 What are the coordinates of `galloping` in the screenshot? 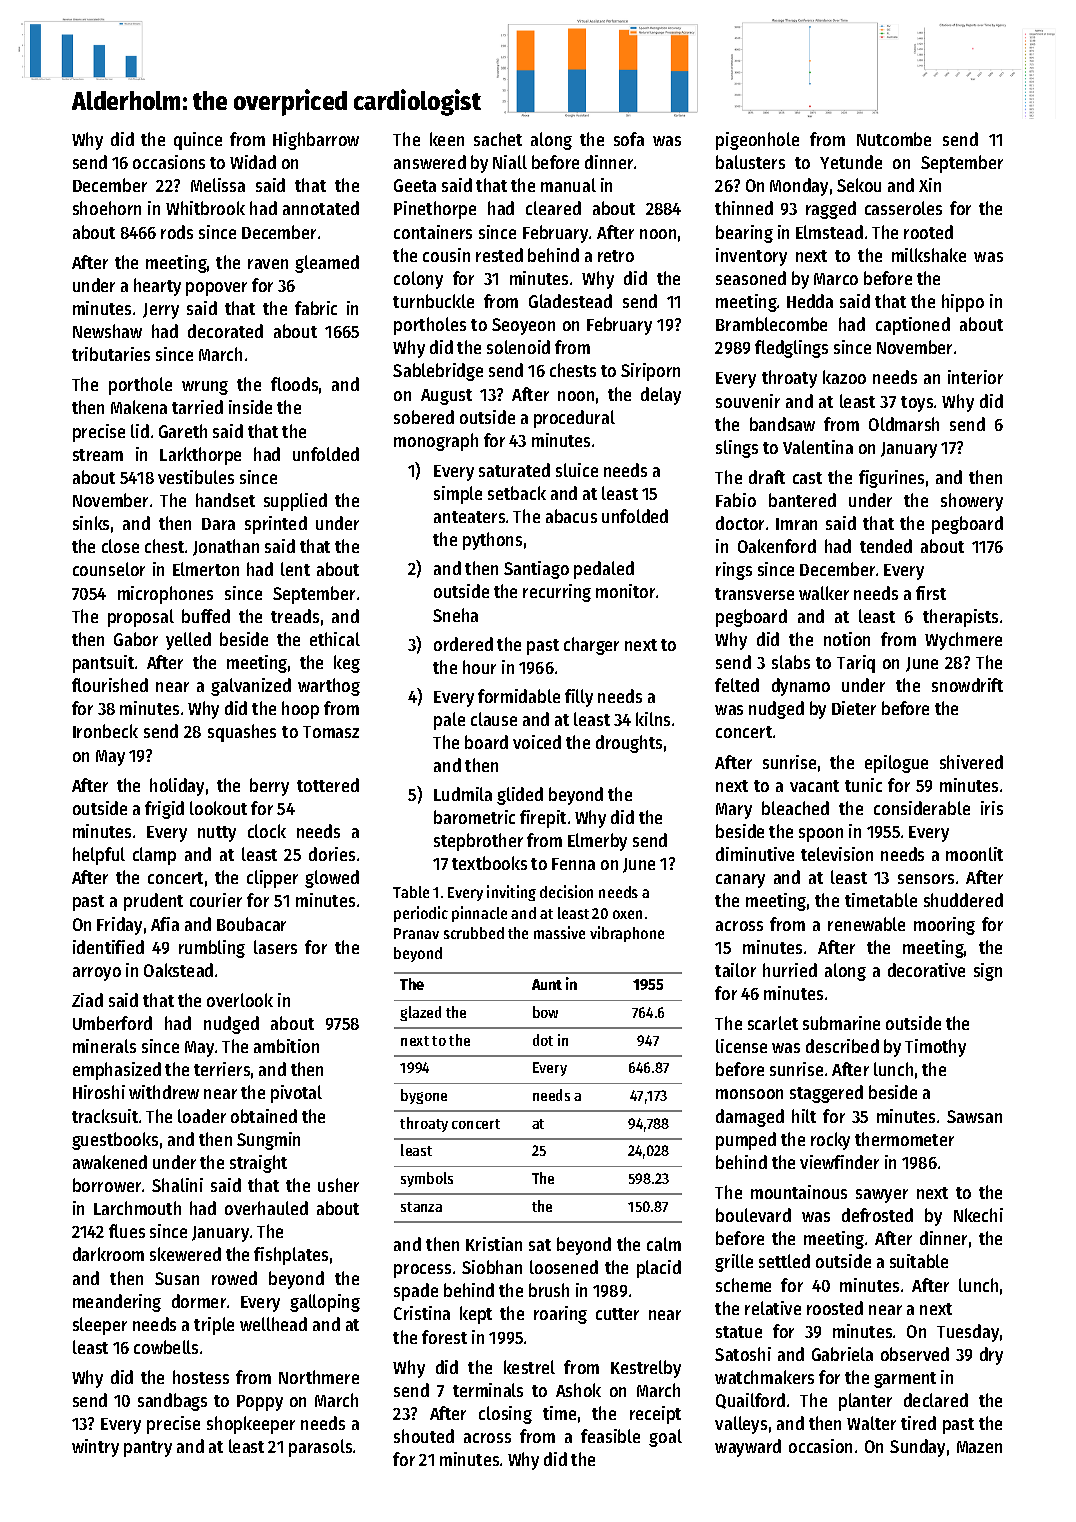 It's located at (325, 1303).
